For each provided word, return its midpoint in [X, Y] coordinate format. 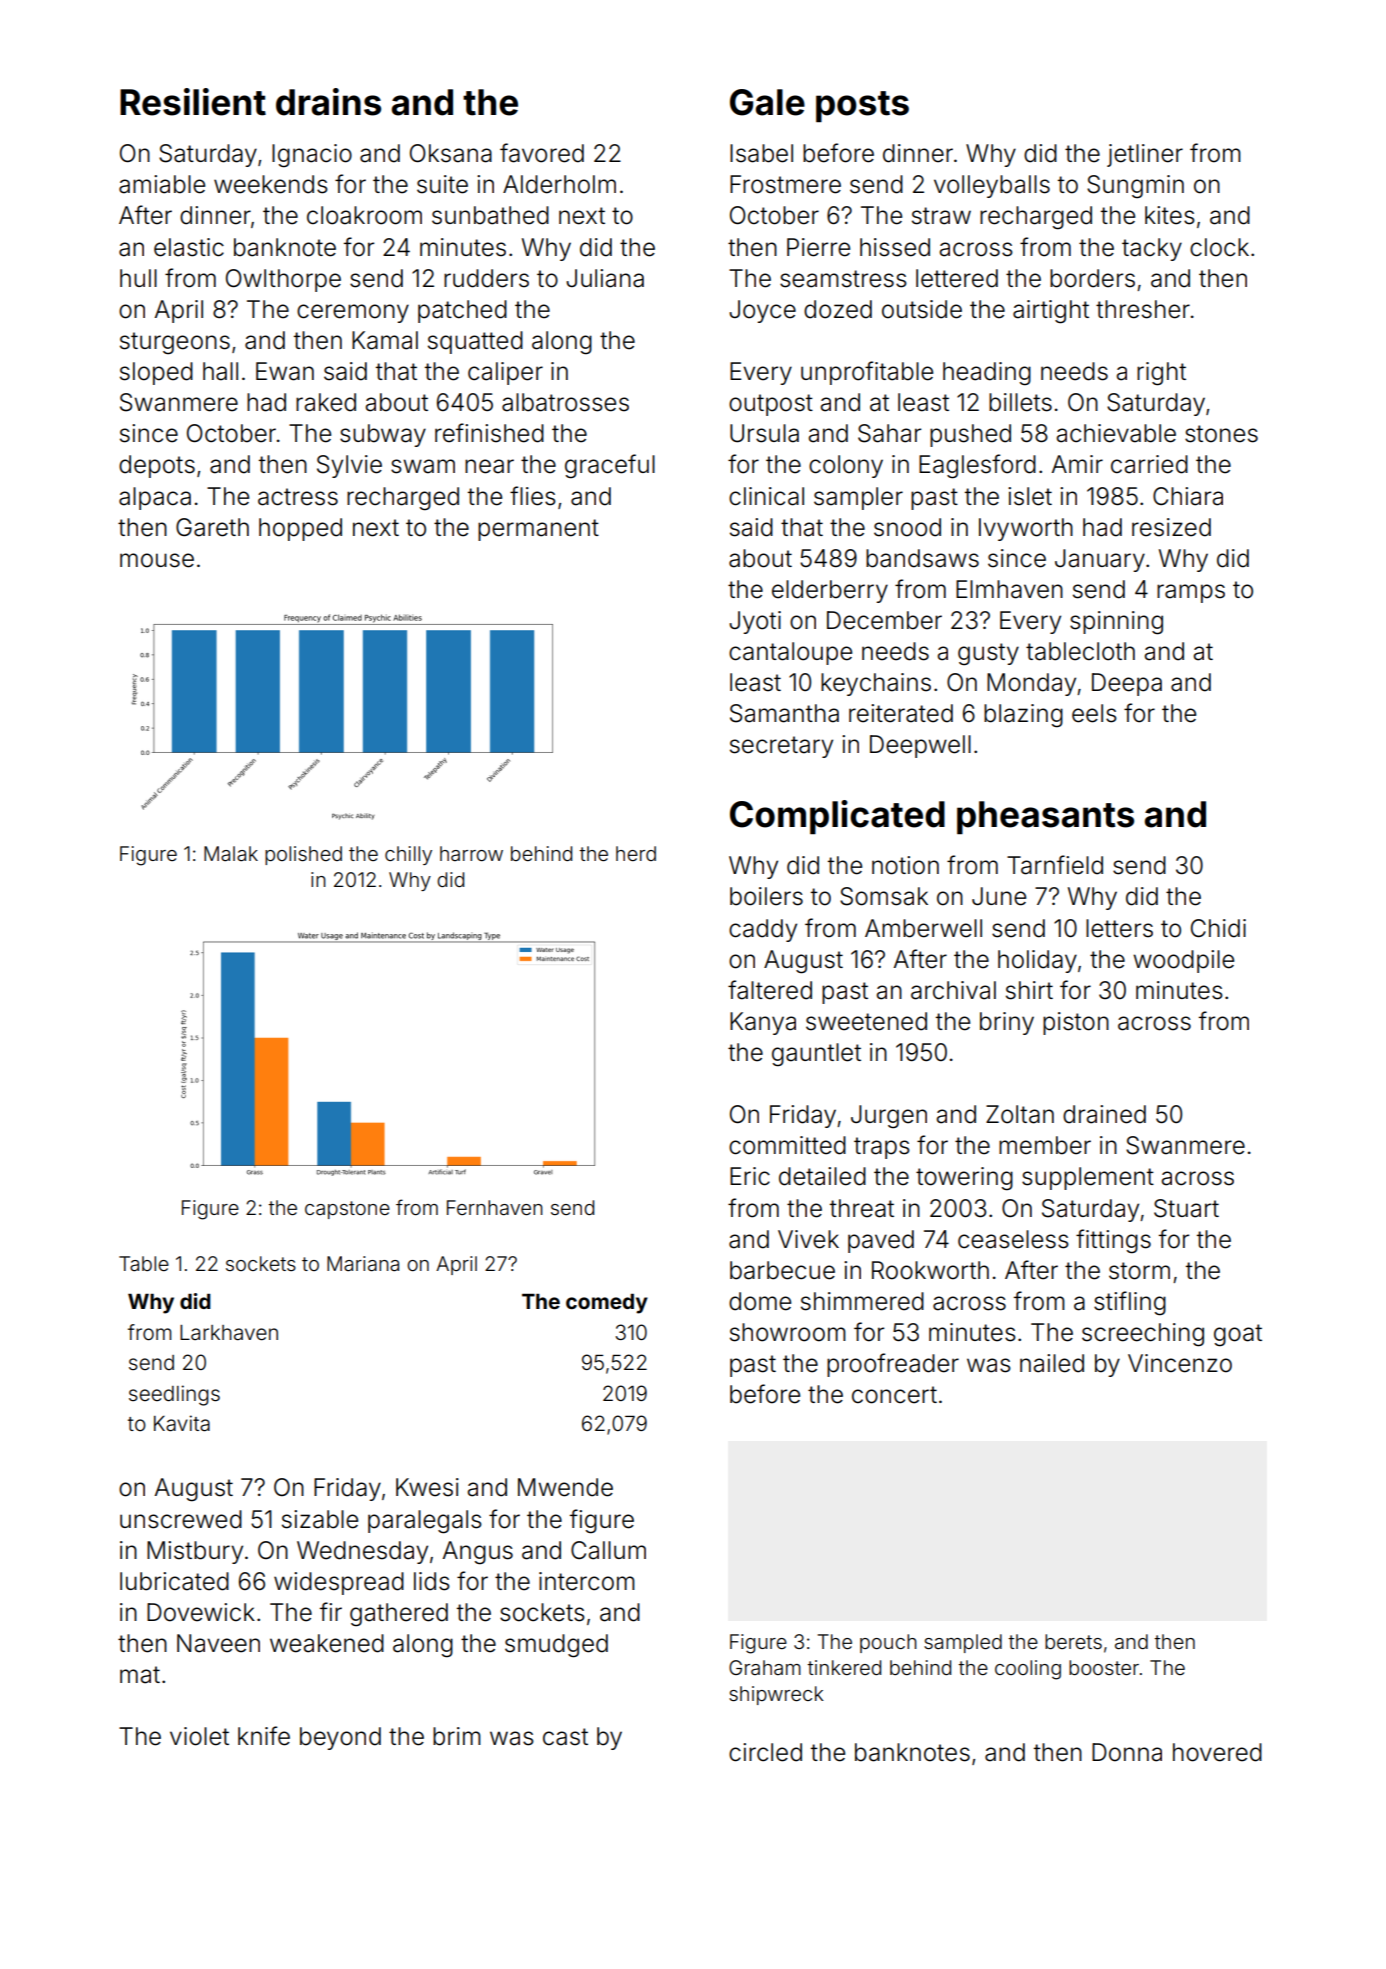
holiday [1037, 961]
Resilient [193, 102]
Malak [231, 853]
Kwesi [427, 1487]
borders [1092, 278]
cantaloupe [790, 653]
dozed [838, 309]
